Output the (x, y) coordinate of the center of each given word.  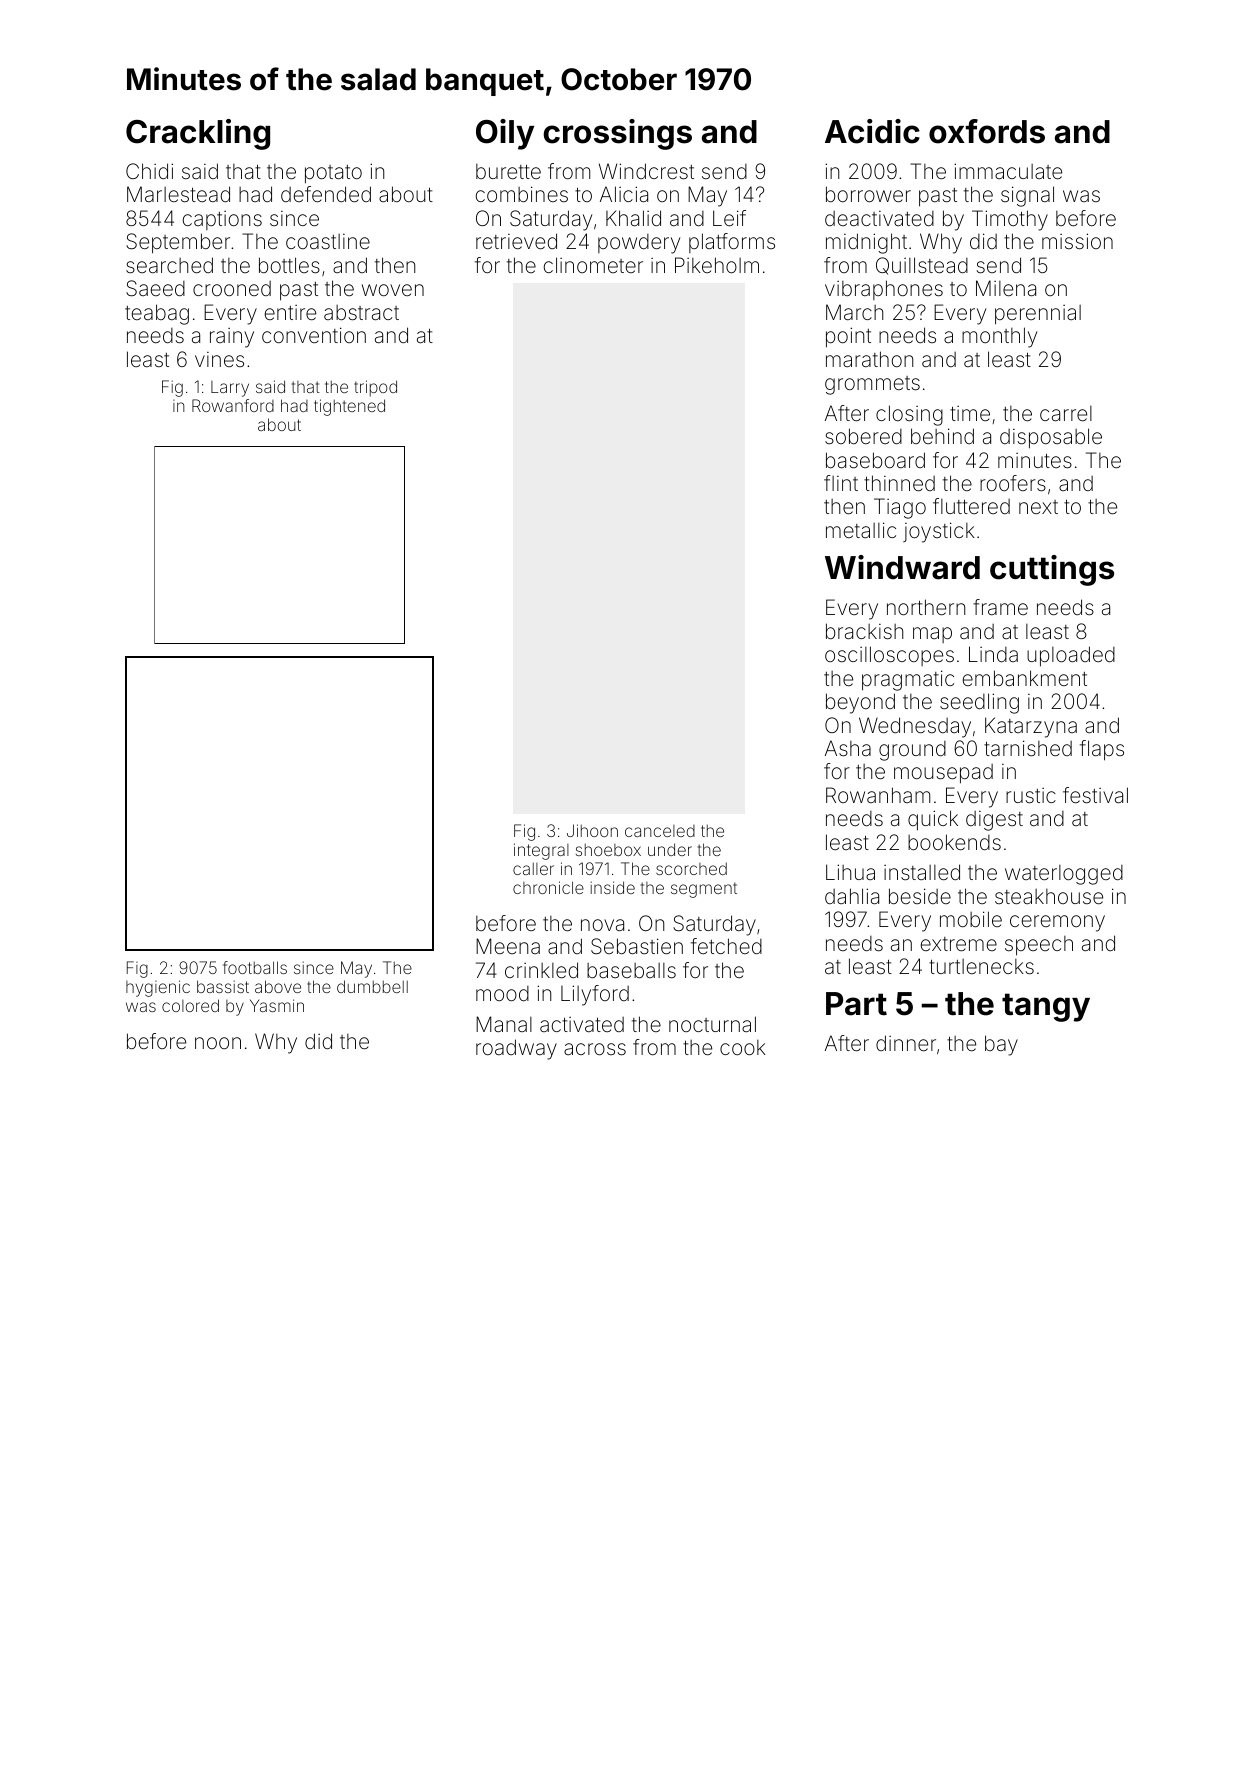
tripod (375, 388)
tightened (349, 407)
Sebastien (637, 946)
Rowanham (878, 795)
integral (541, 851)
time (970, 413)
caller (533, 869)
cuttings (1052, 570)
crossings (617, 134)
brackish (864, 631)
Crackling (198, 134)
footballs (255, 967)
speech (1039, 946)
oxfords (987, 131)
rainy (232, 338)
